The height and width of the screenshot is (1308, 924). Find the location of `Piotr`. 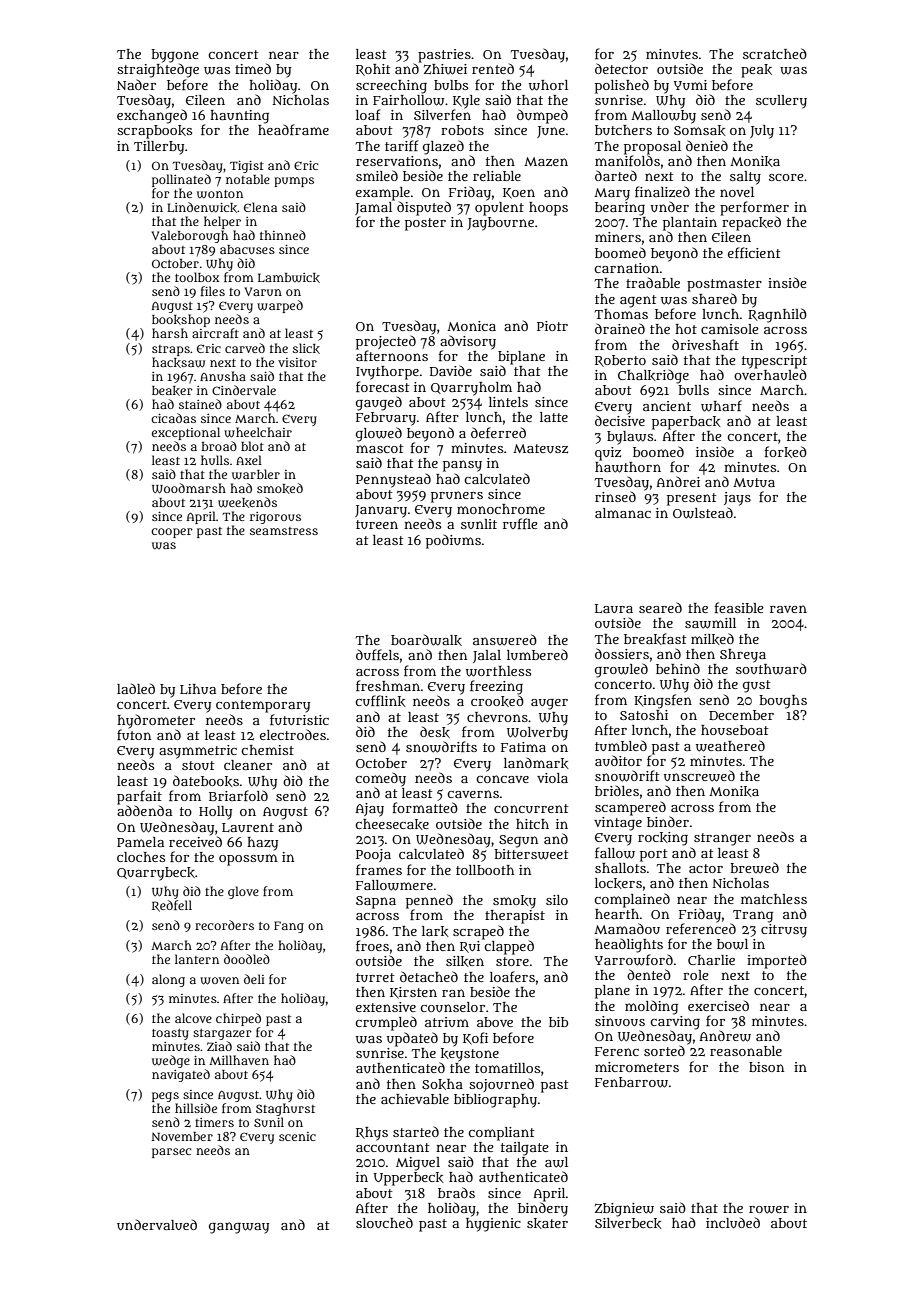

Piotr is located at coordinates (552, 326).
